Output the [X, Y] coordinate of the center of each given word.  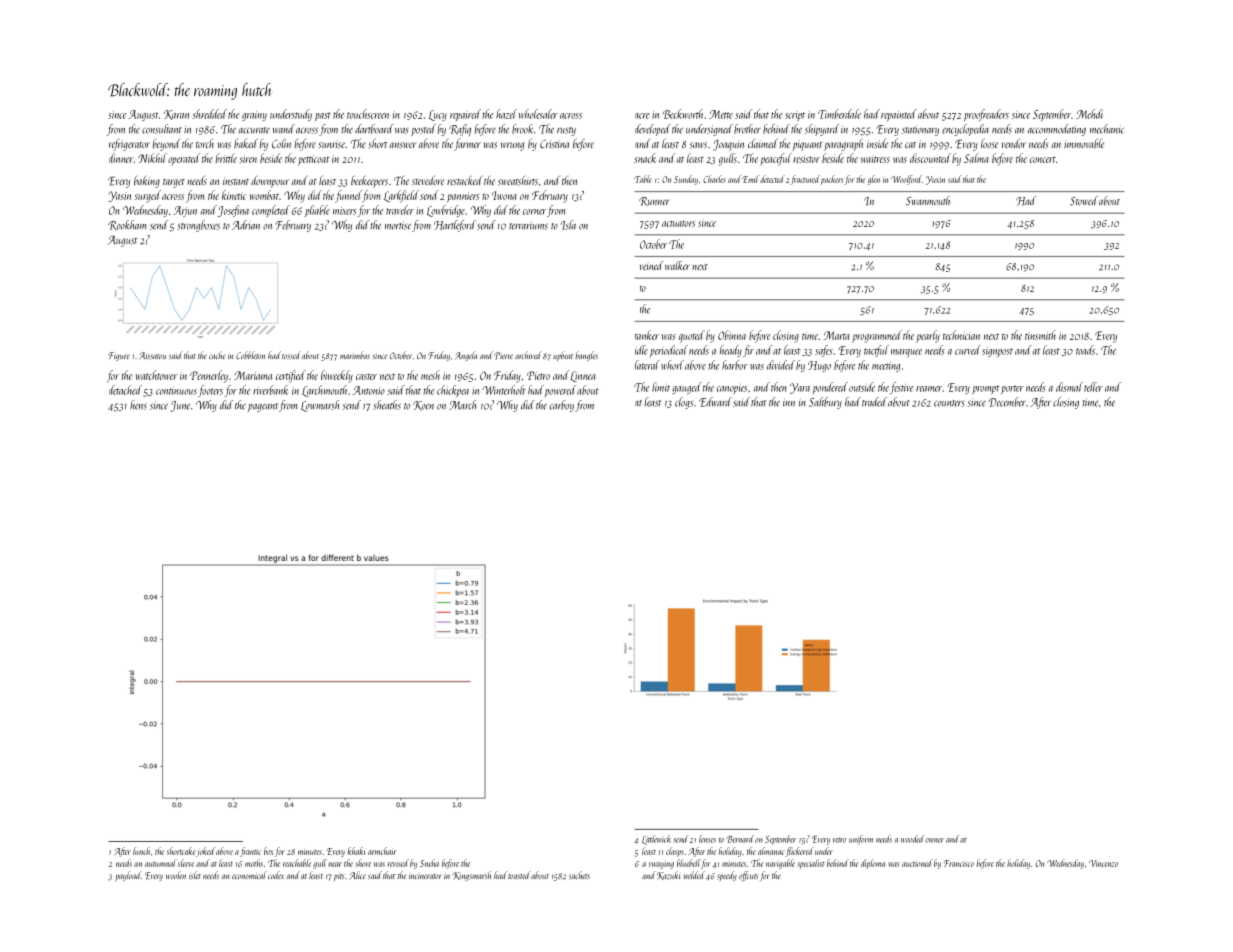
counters [949, 403]
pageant [263, 407]
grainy [254, 116]
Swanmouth [928, 201]
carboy [562, 406]
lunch [141, 851]
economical [249, 875]
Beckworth [683, 114]
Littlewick [656, 840]
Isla [568, 225]
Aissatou [152, 356]
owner [934, 840]
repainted [899, 115]
